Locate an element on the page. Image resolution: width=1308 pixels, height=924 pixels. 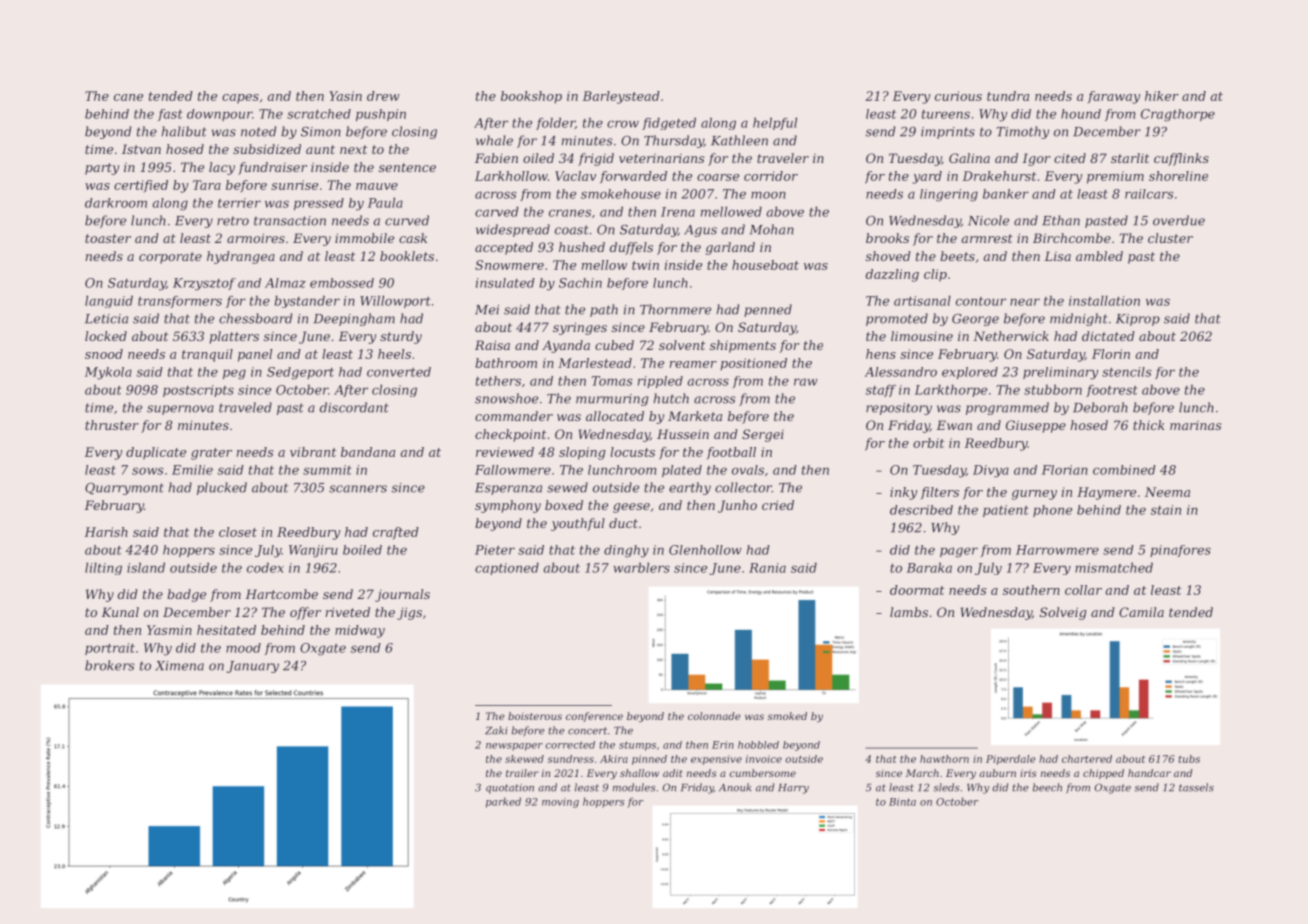
transformers is located at coordinates (180, 302).
